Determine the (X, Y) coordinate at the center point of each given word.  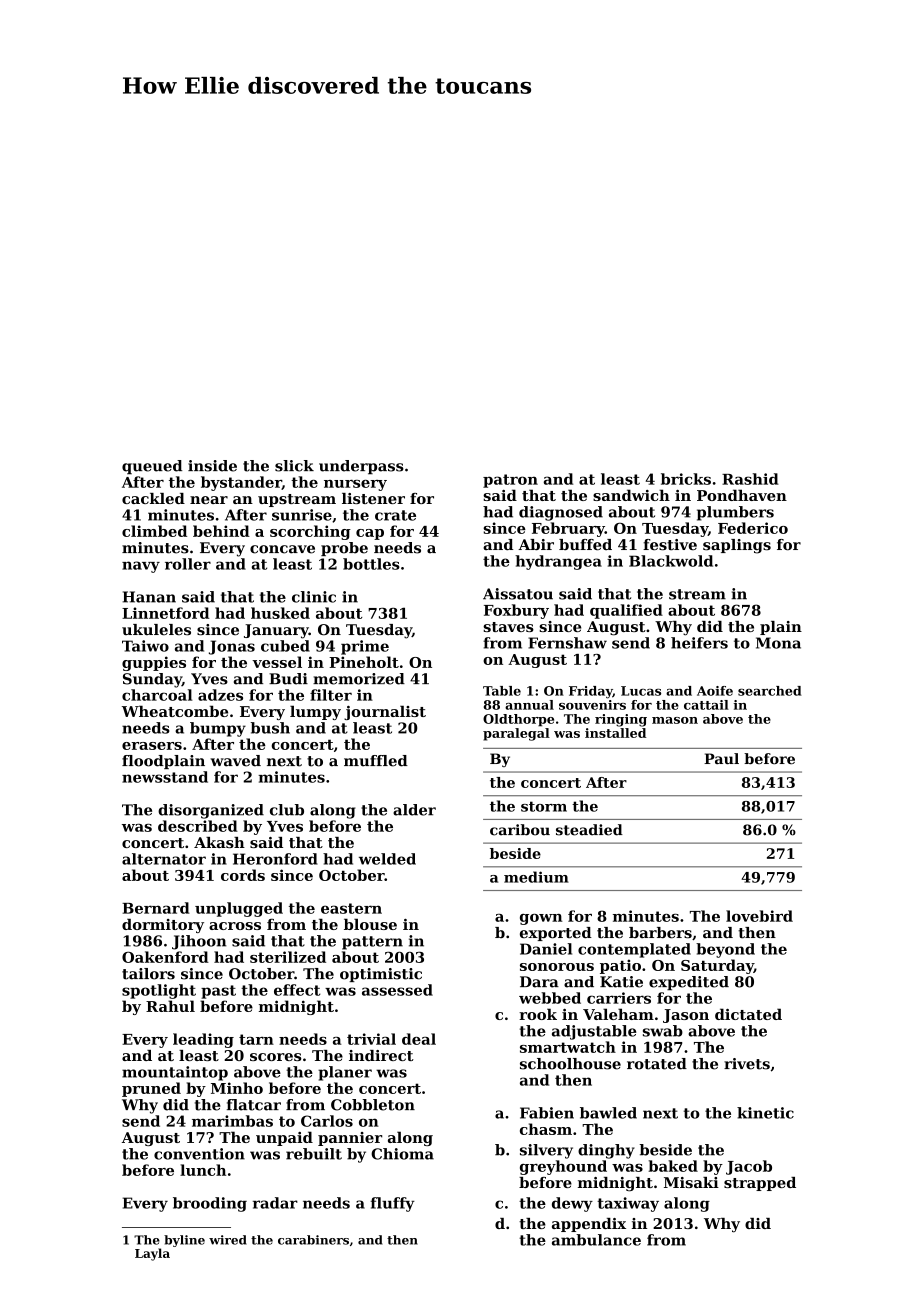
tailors (148, 974)
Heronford (275, 859)
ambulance (596, 1240)
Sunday (152, 680)
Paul (721, 758)
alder (414, 810)
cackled (153, 498)
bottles (371, 564)
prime (365, 647)
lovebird (759, 916)
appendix (589, 1225)
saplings (737, 546)
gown (541, 919)
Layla (152, 1254)
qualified (626, 611)
